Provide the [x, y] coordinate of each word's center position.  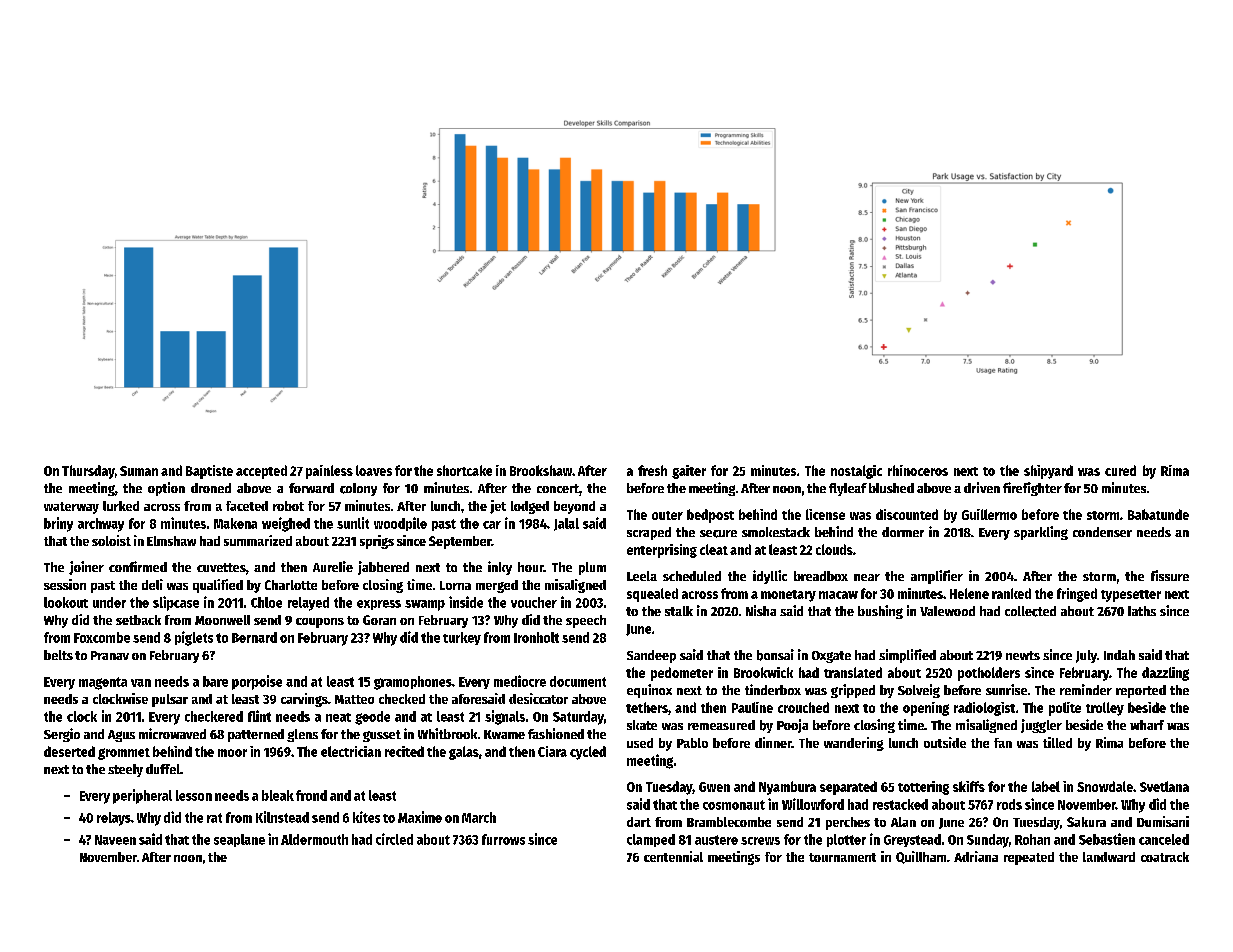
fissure [1170, 575]
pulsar [170, 700]
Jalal [566, 524]
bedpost [710, 516]
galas [464, 753]
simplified [907, 656]
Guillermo [989, 514]
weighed [286, 524]
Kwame [504, 734]
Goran [379, 620]
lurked [121, 506]
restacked [900, 804]
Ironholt [536, 637]
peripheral [142, 796]
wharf [1147, 725]
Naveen [115, 840]
